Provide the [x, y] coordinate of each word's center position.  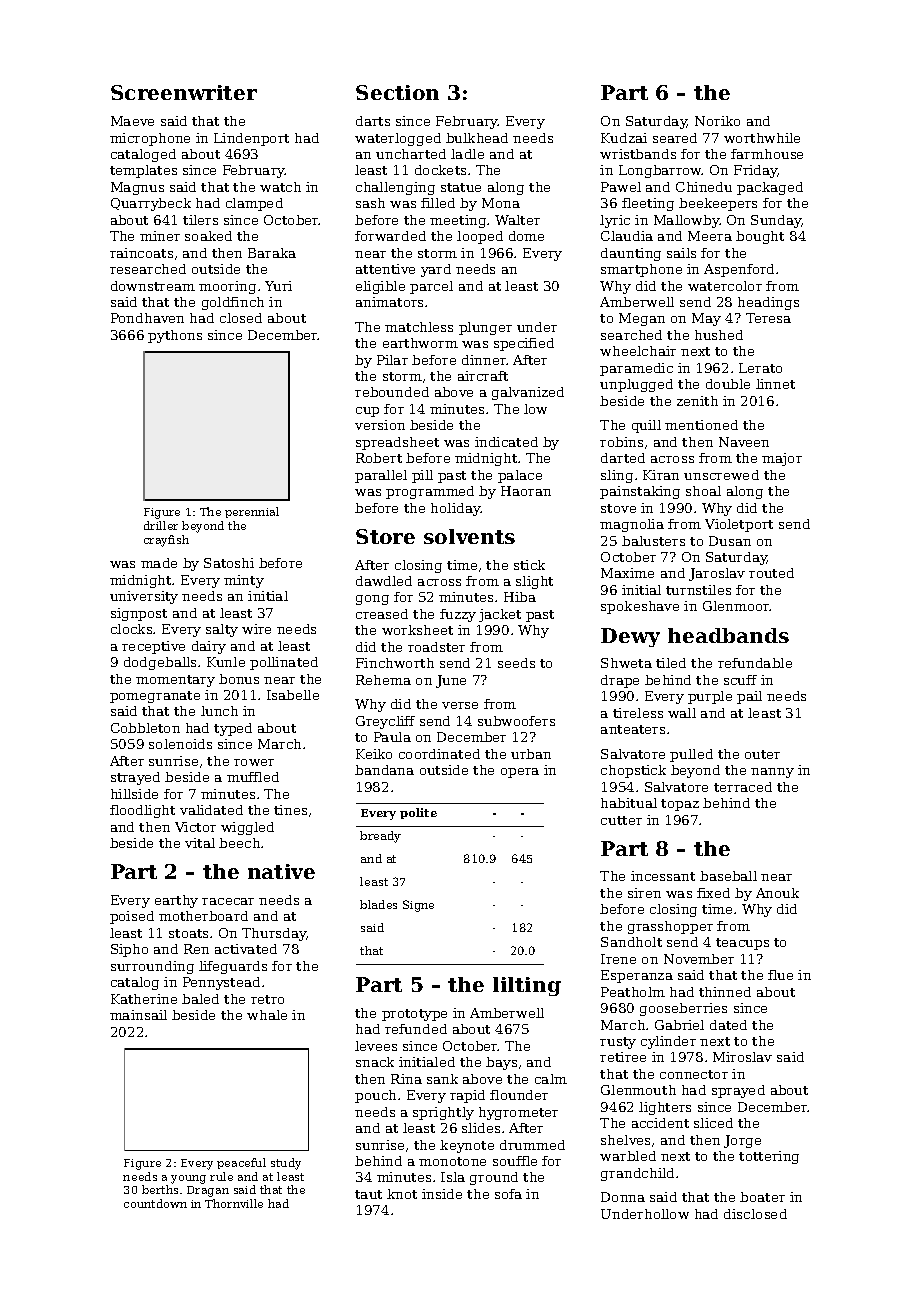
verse [460, 705]
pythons [175, 336]
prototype [414, 1015]
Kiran [661, 475]
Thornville [234, 1203]
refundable [755, 663]
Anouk [777, 893]
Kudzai [624, 138]
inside [442, 1194]
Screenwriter [184, 92]
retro [267, 999]
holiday [456, 509]
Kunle [226, 662]
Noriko [717, 121]
